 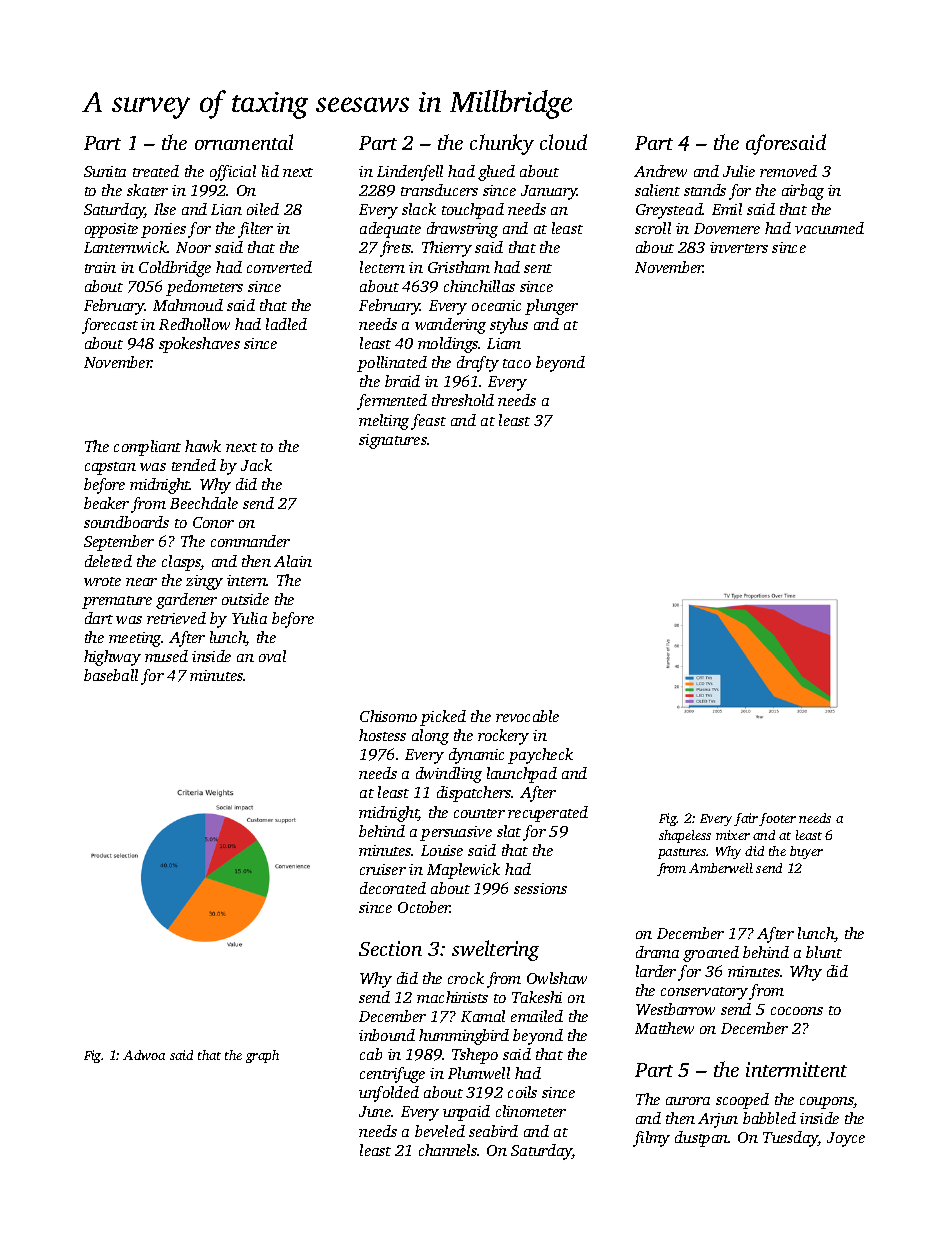 I want to click on revocable, so click(x=527, y=716).
